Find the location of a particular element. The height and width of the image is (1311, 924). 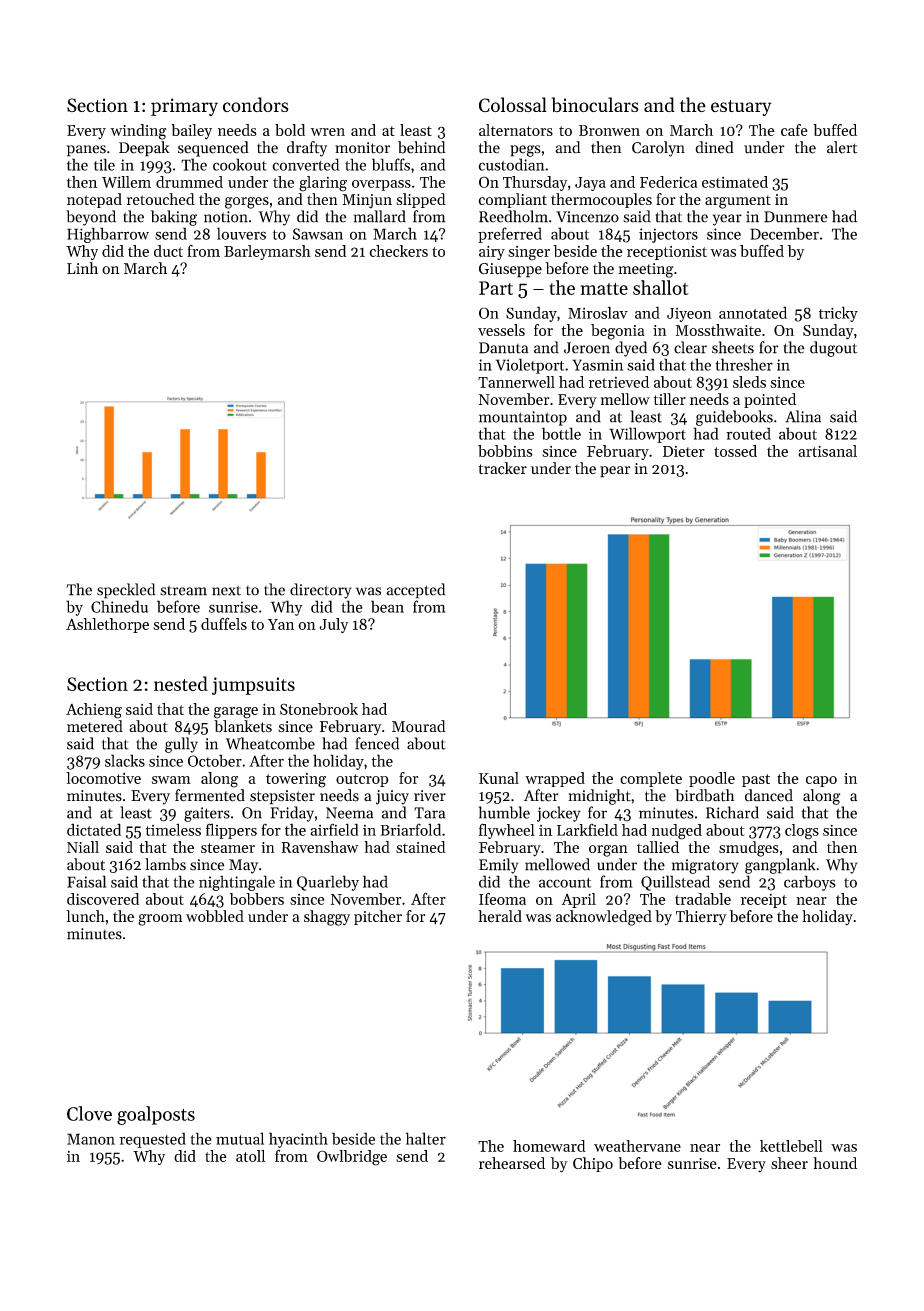

winding is located at coordinates (138, 132).
